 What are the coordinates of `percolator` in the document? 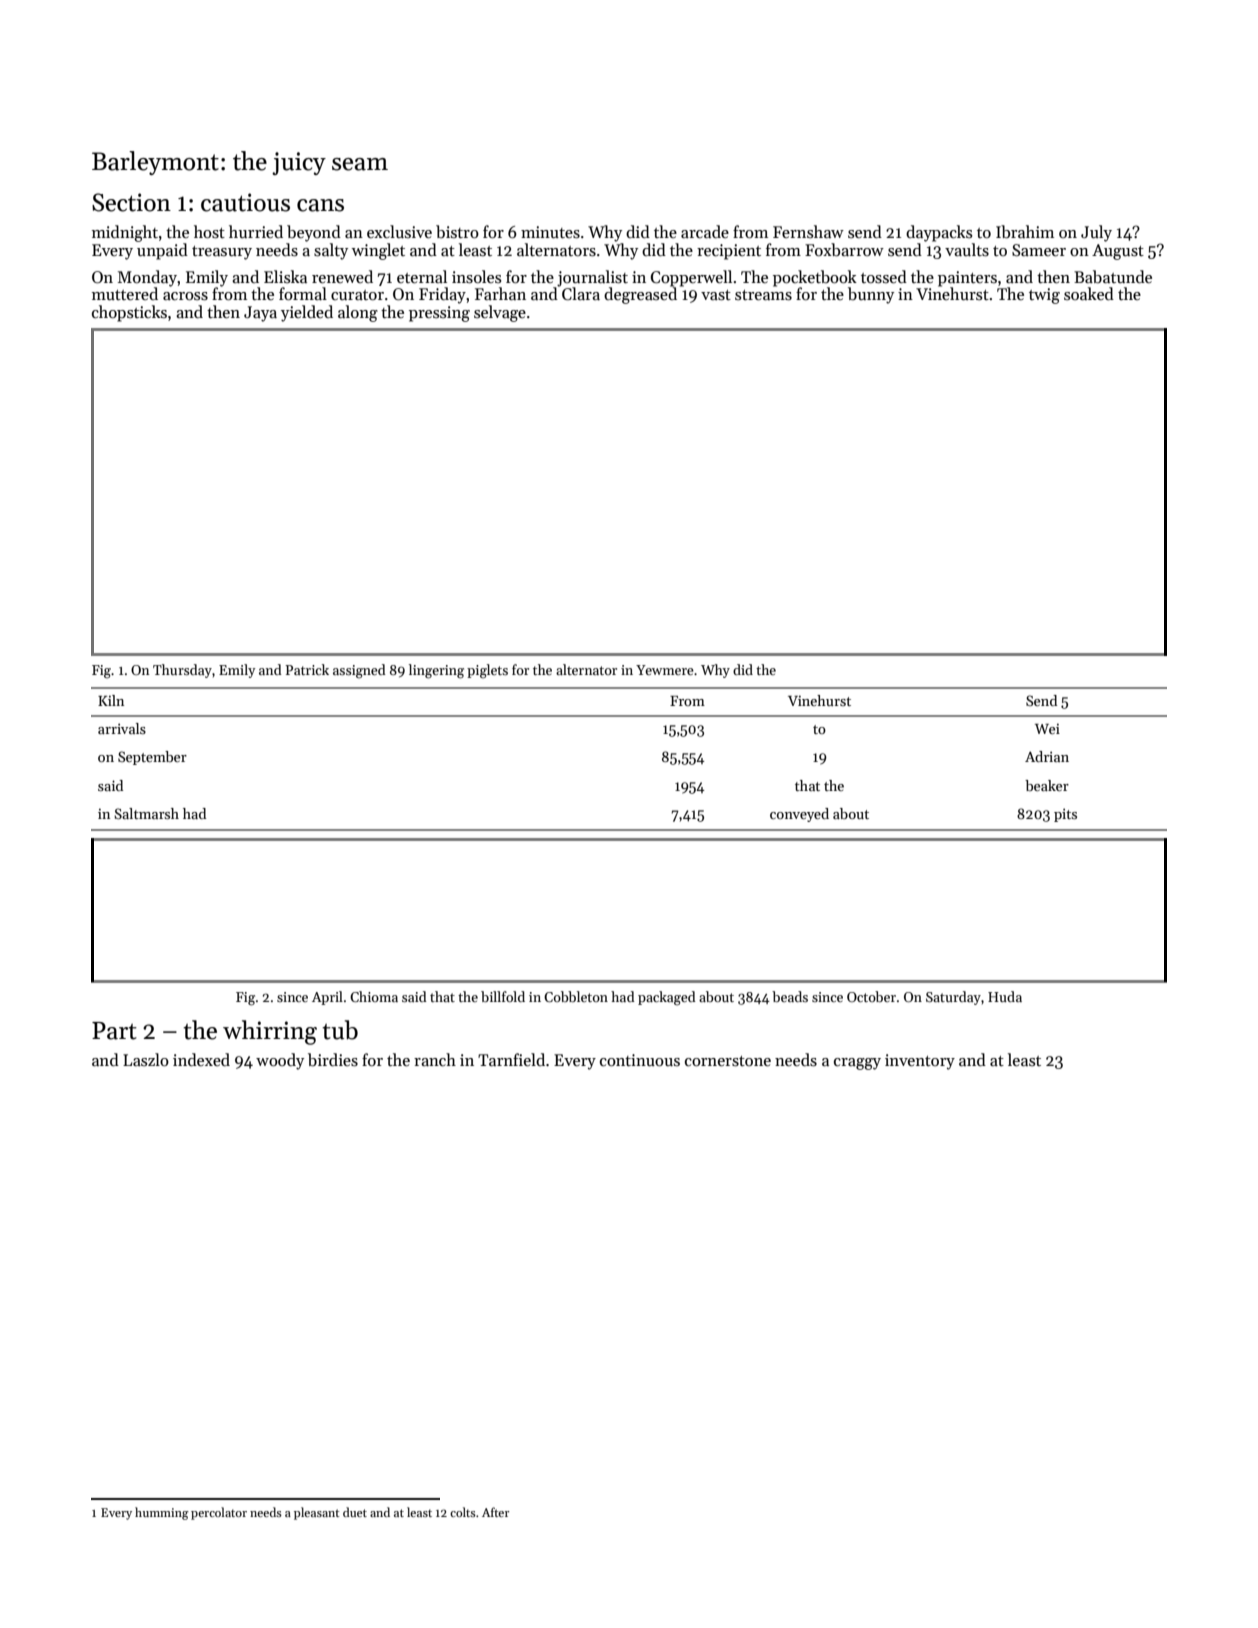 It's located at (219, 1513).
